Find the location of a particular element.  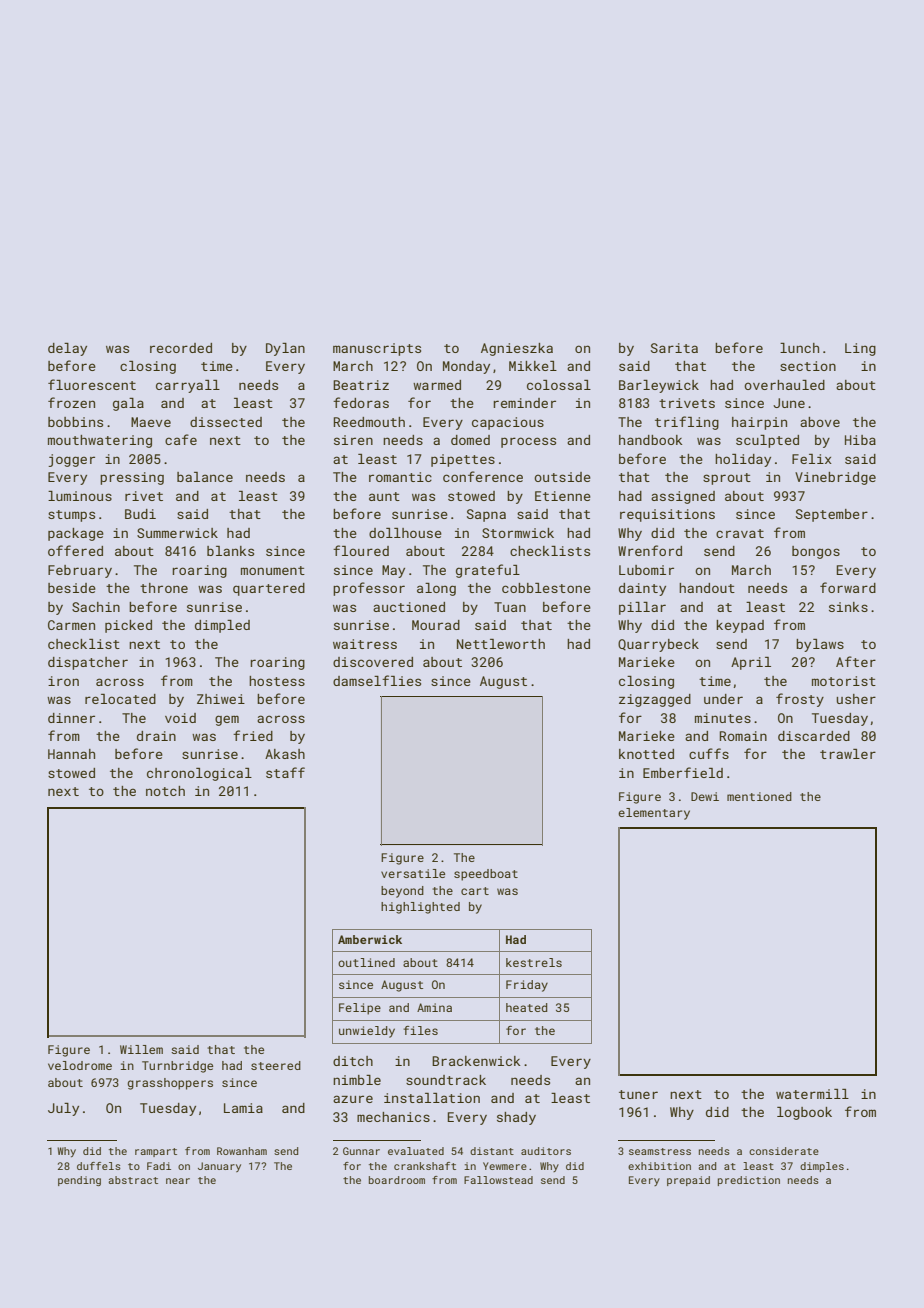

boardroom is located at coordinates (397, 1180).
